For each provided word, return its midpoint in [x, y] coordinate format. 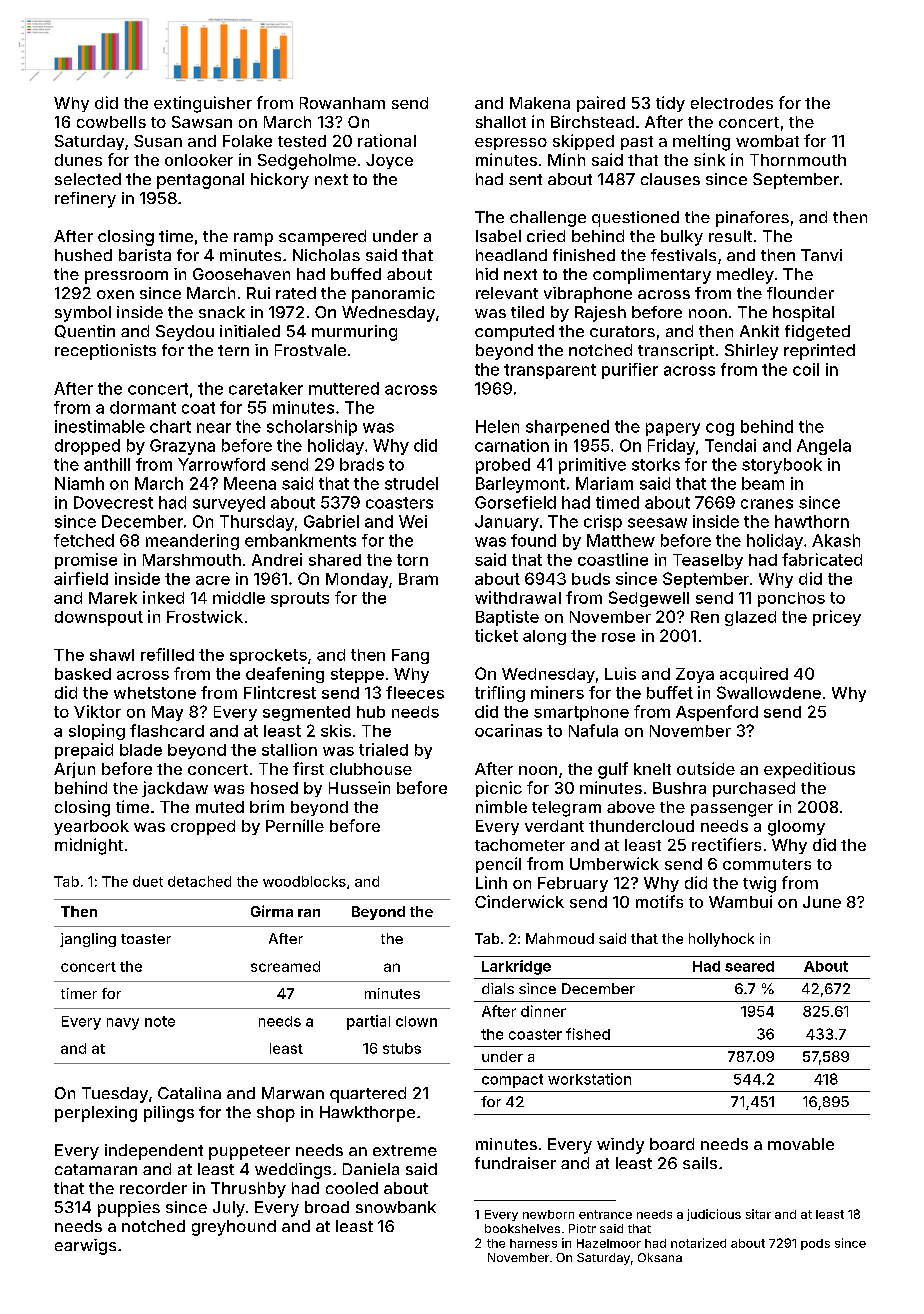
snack [222, 312]
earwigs [85, 1247]
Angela [824, 447]
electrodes [732, 103]
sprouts [300, 599]
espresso [511, 144]
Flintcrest [280, 692]
